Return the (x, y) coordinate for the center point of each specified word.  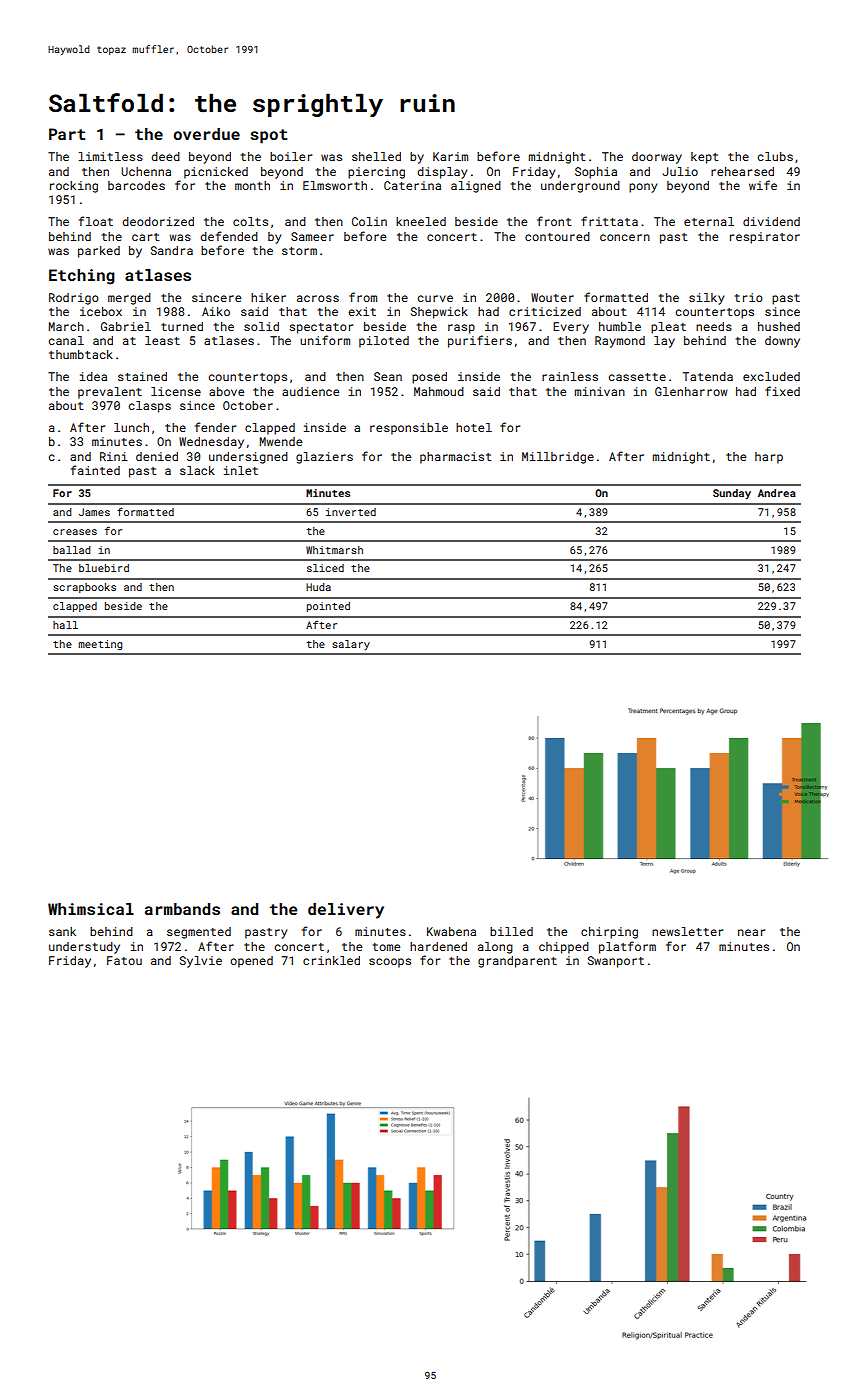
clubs (775, 156)
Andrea (777, 493)
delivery (346, 911)
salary (351, 645)
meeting (100, 645)
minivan (600, 391)
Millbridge (558, 458)
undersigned (248, 458)
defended (229, 236)
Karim (450, 156)
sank (62, 931)
